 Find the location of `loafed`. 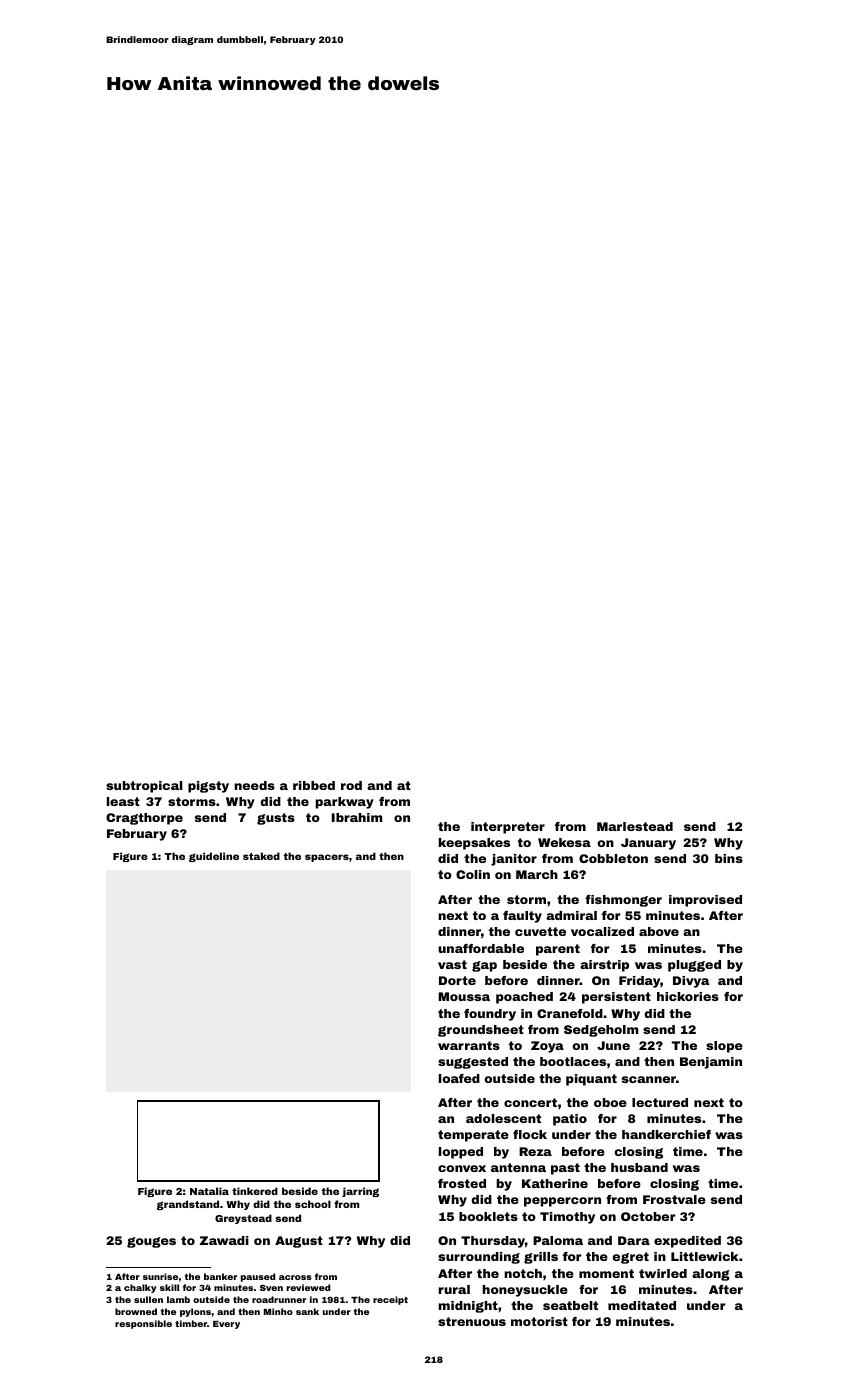

loafed is located at coordinates (459, 1078).
